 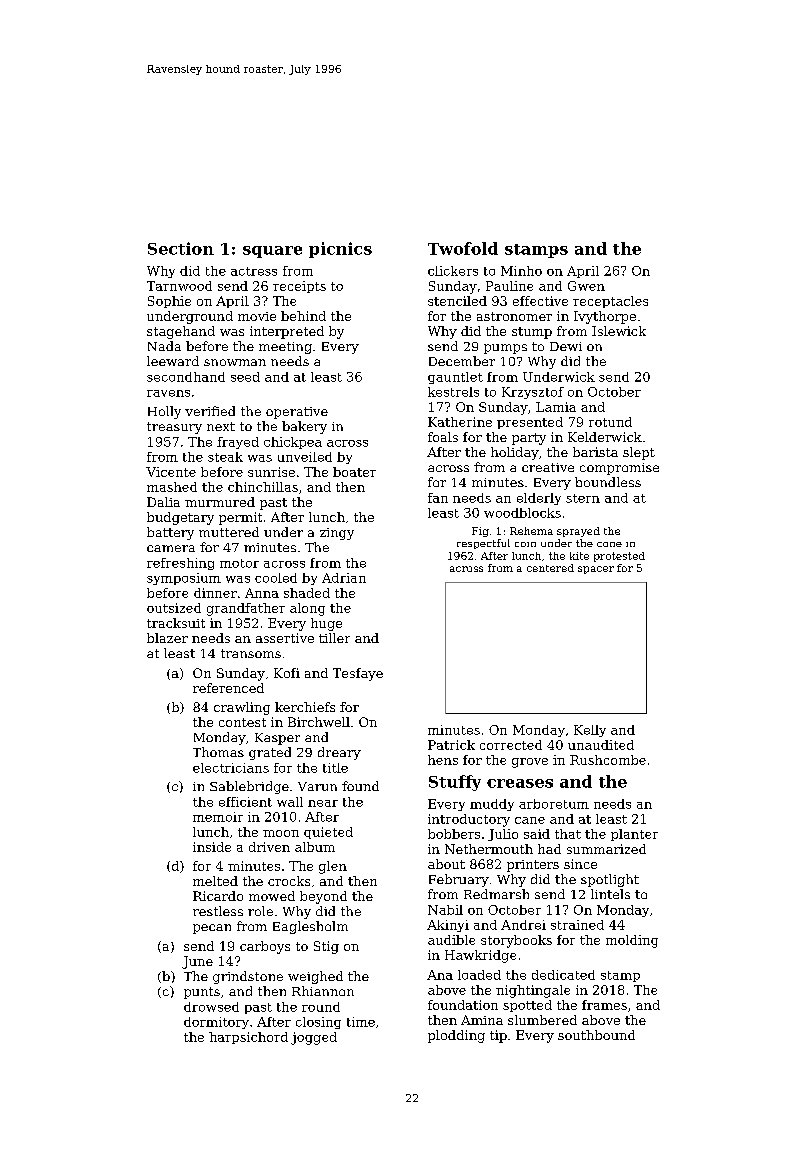 What do you see at coordinates (260, 911) in the screenshot?
I see `role` at bounding box center [260, 911].
